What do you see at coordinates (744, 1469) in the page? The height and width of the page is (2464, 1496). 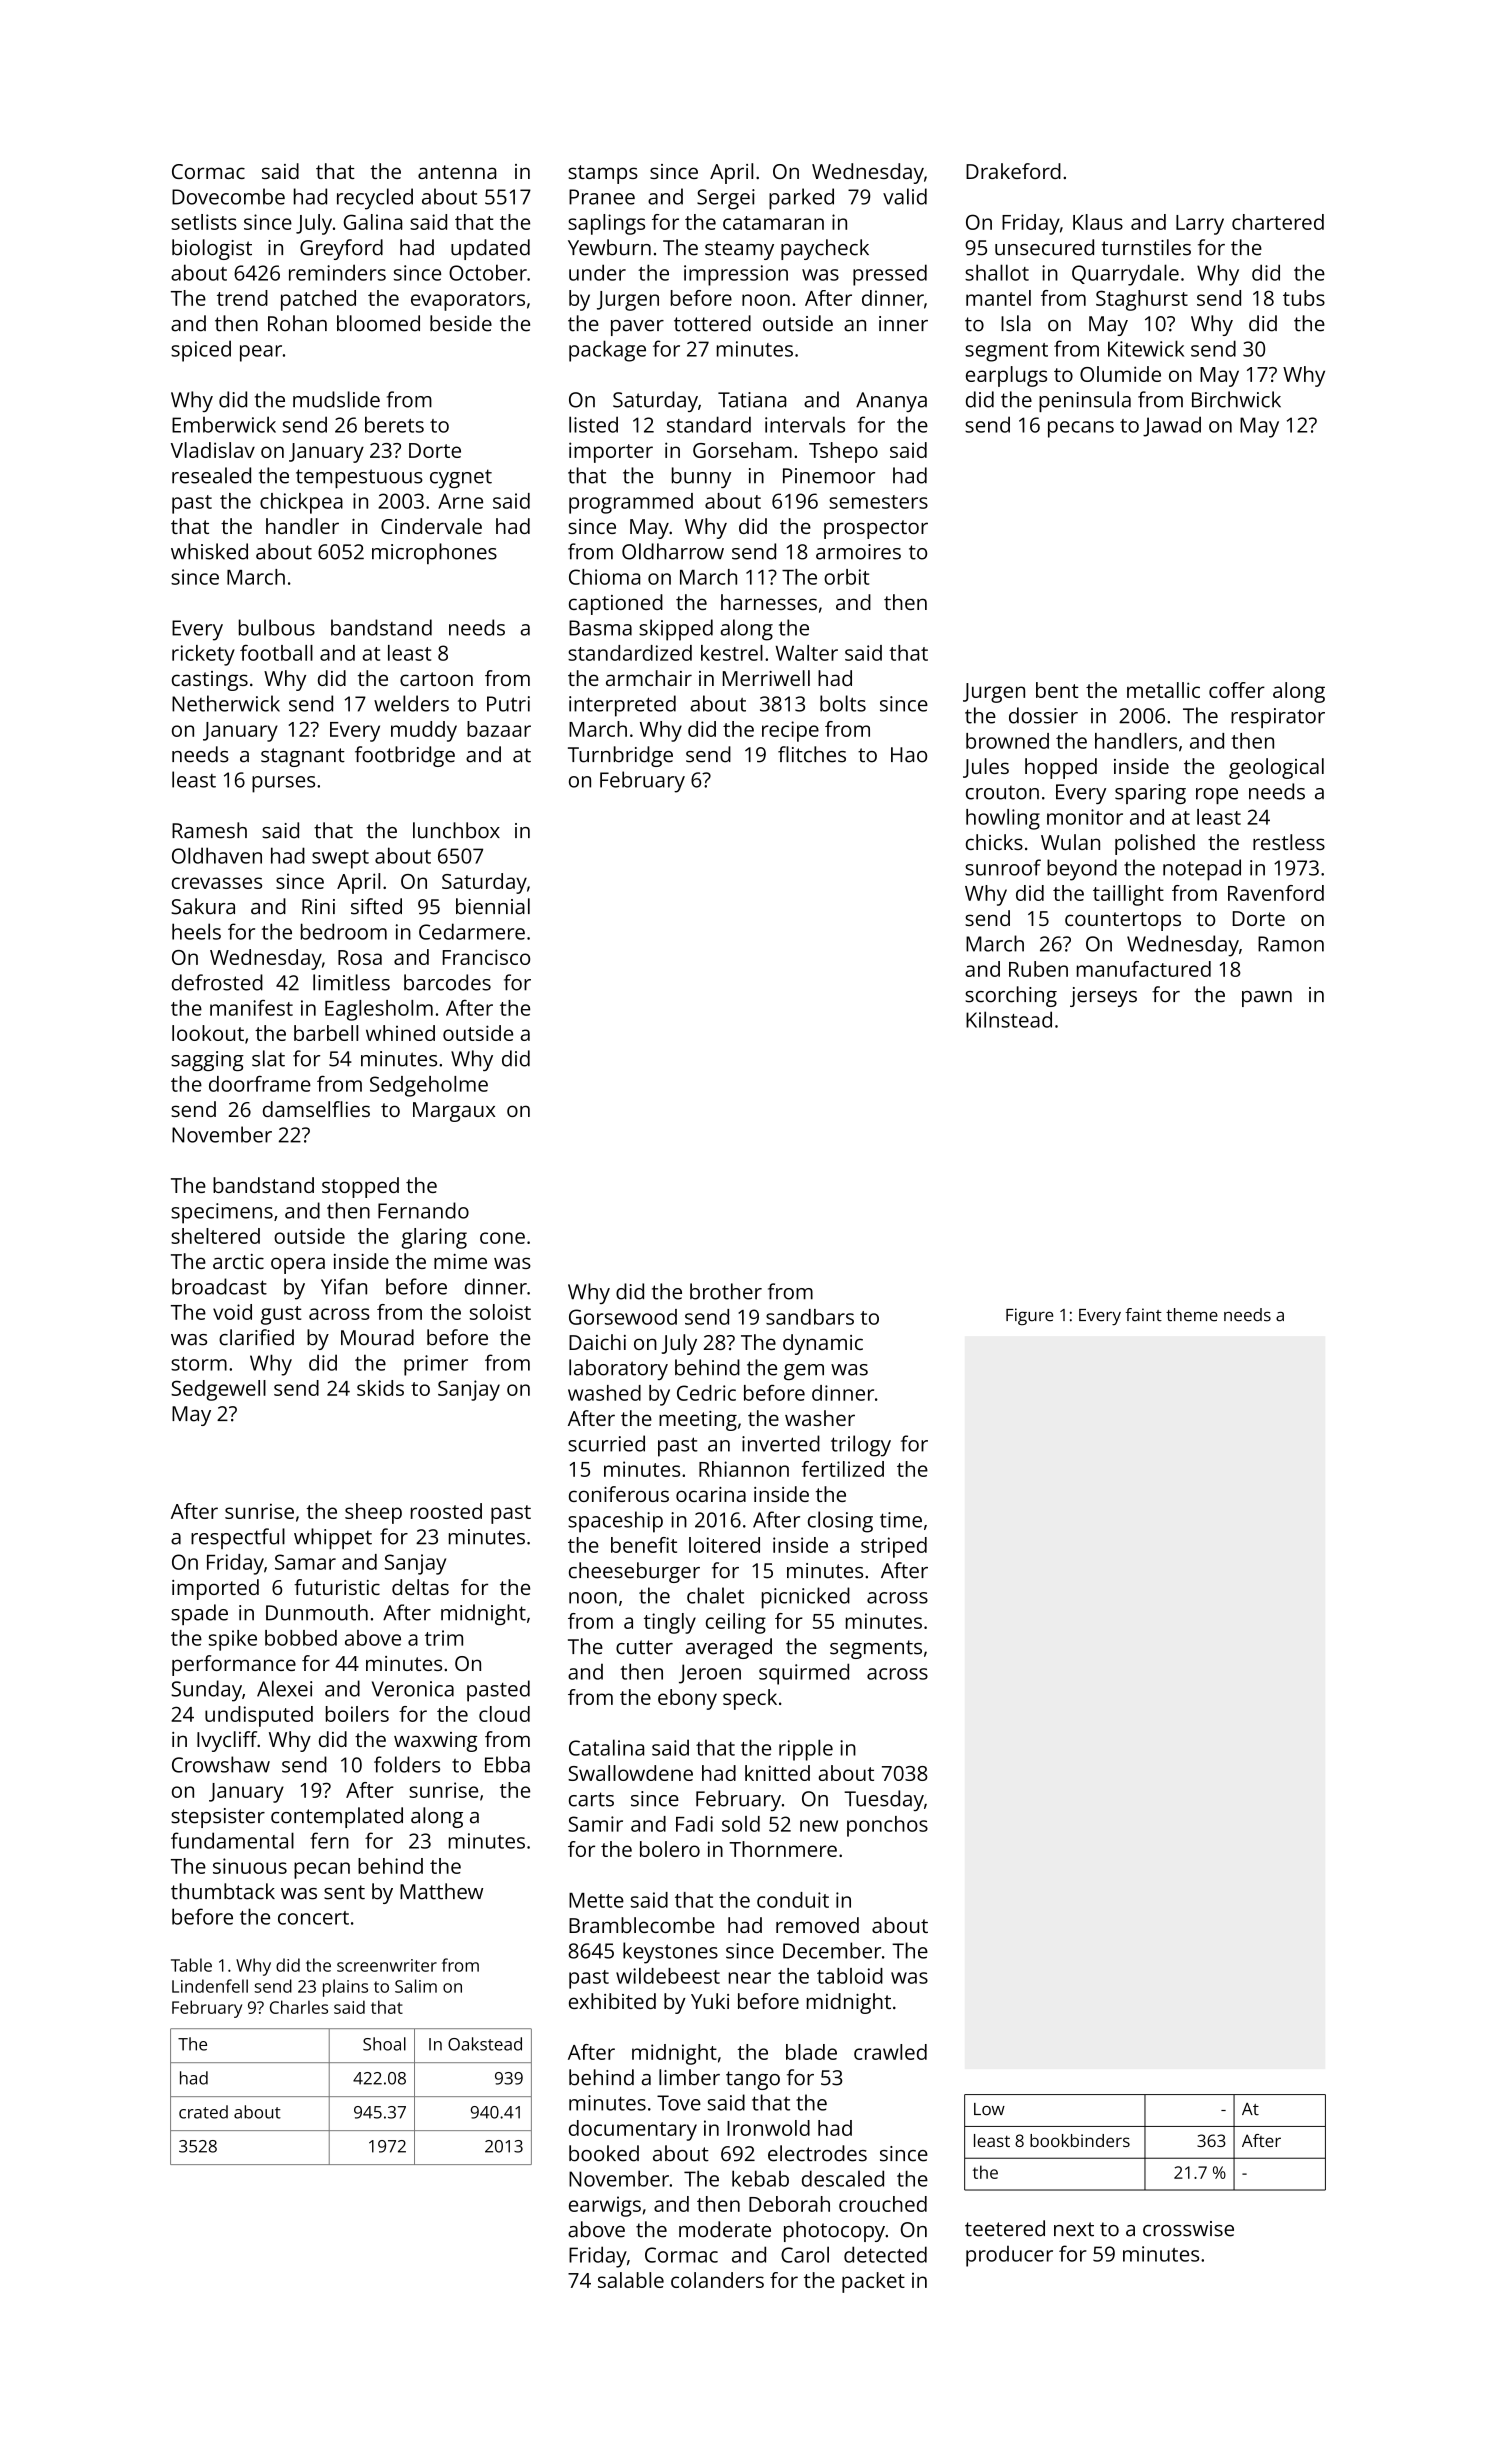 I see `Rhiannon` at bounding box center [744, 1469].
